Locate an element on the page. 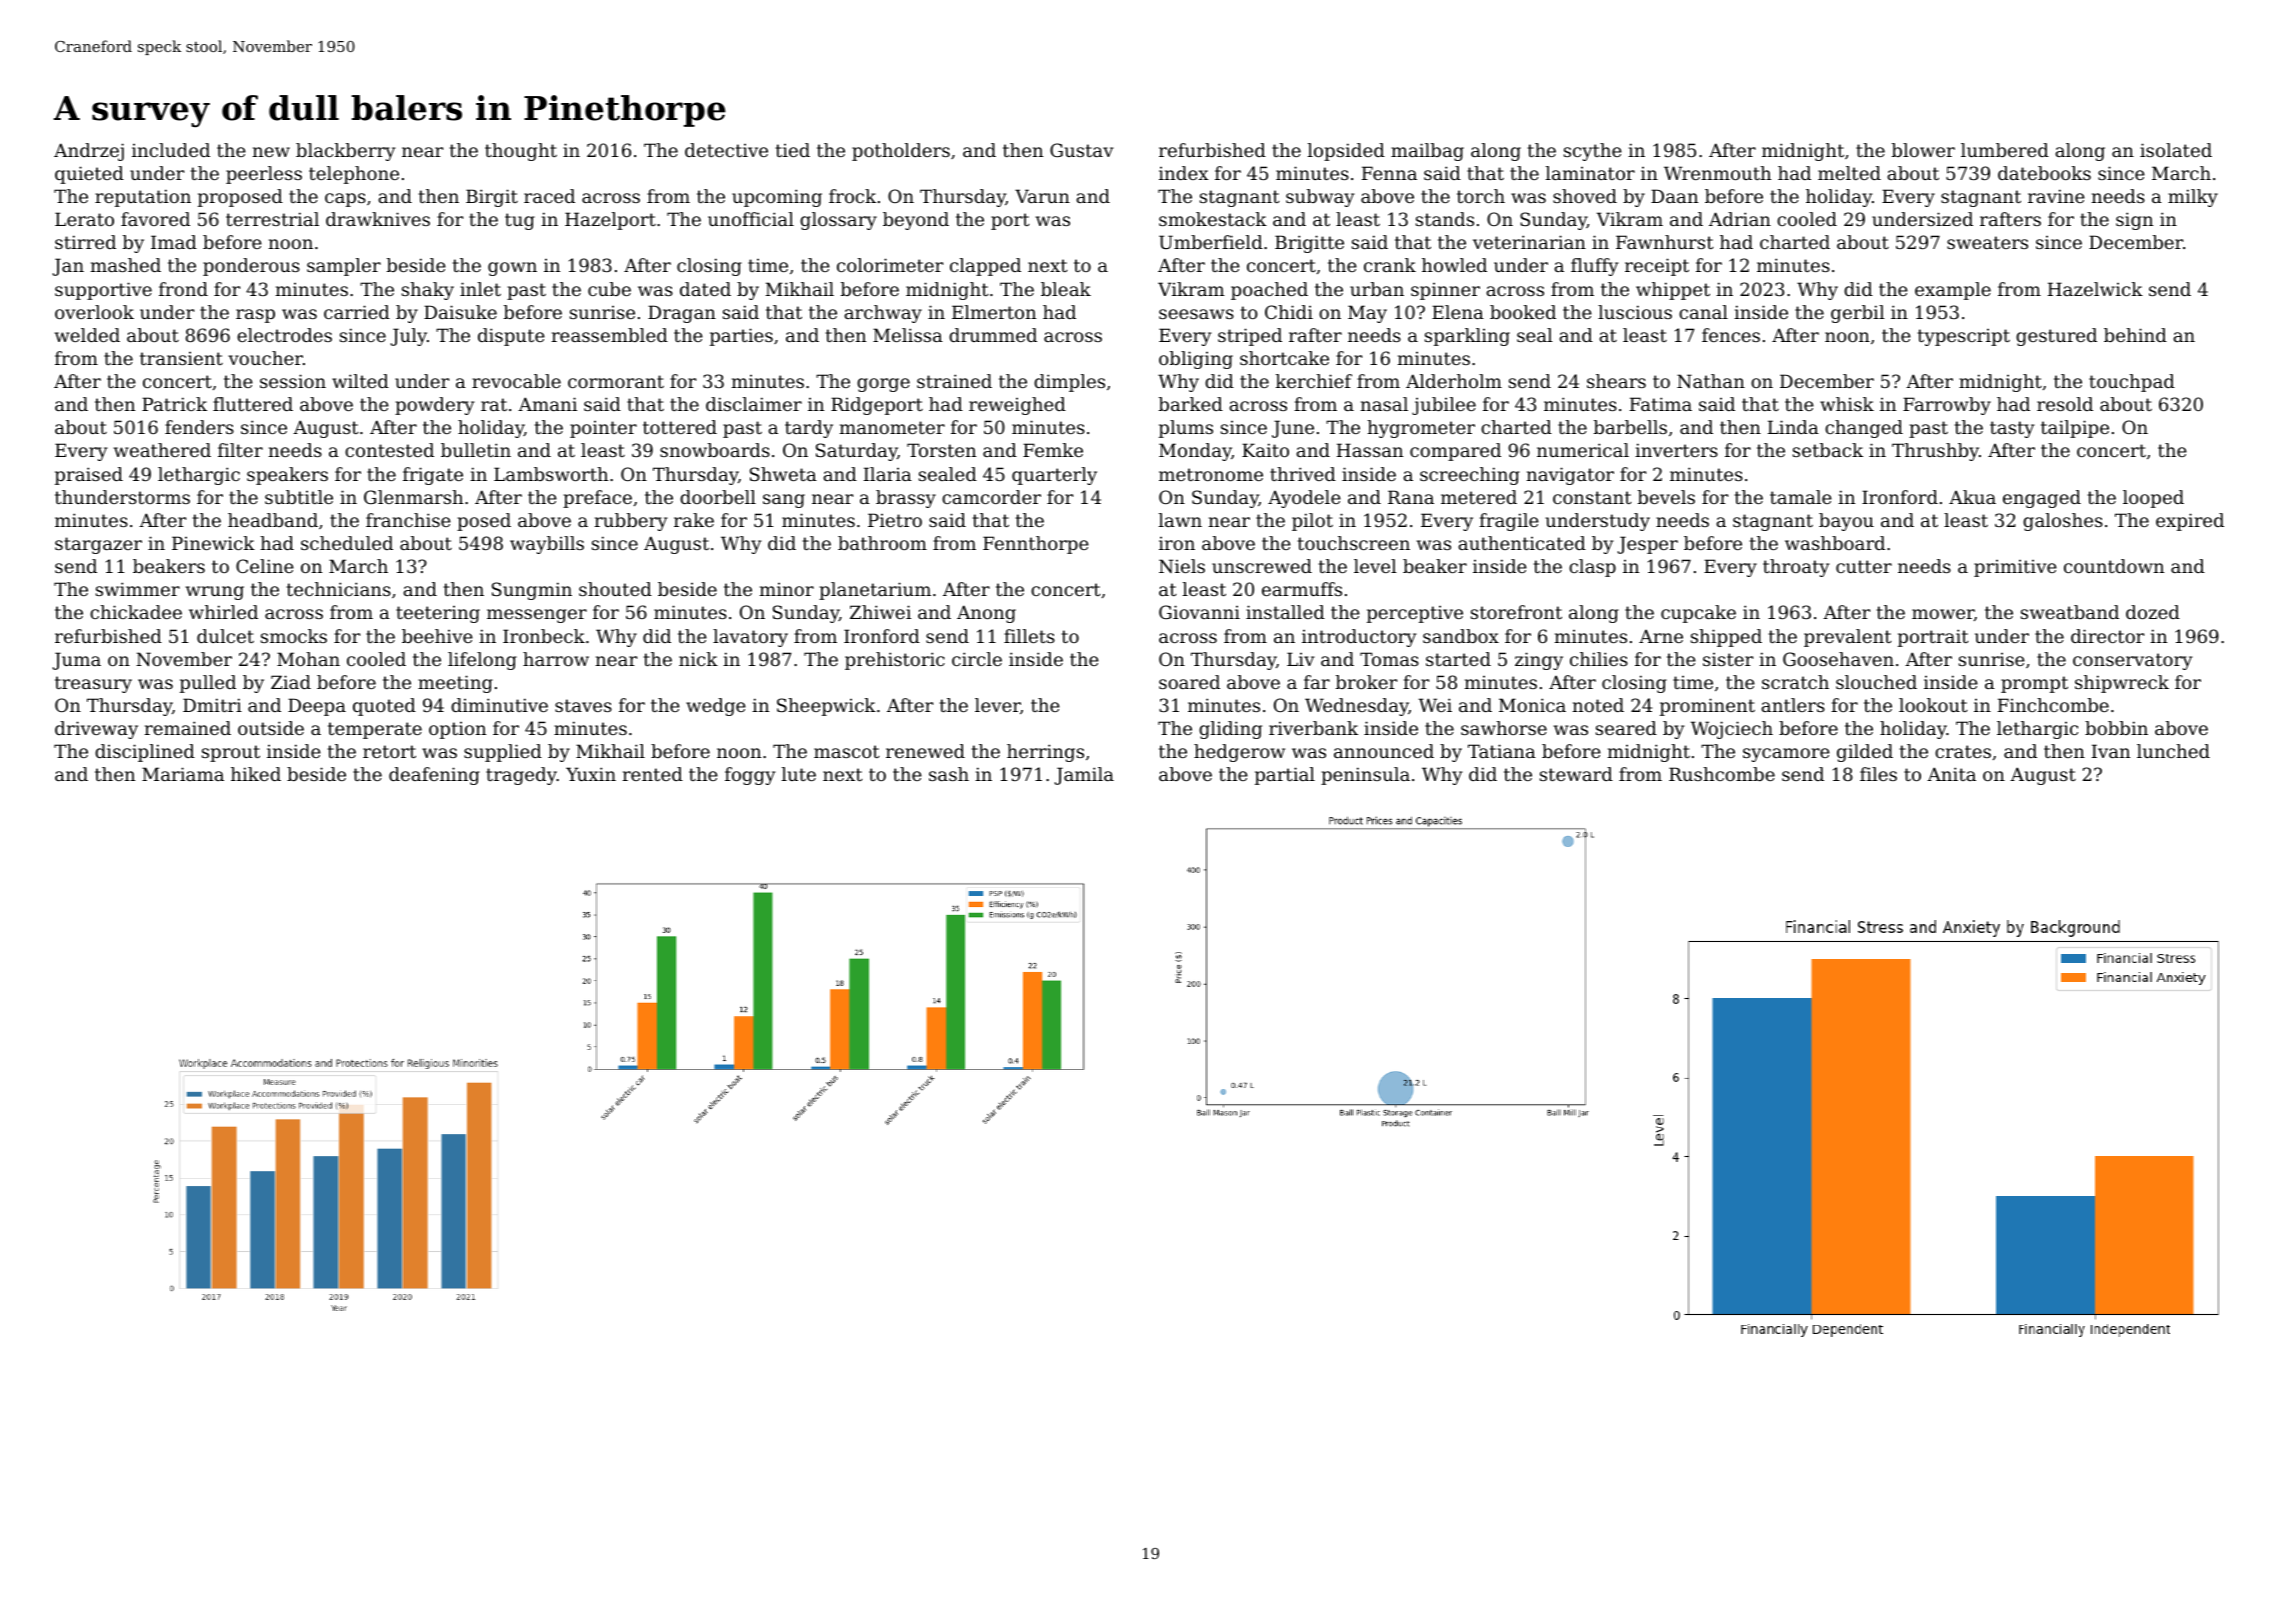 Image resolution: width=2282 pixels, height=1614 pixels. included is located at coordinates (171, 150).
